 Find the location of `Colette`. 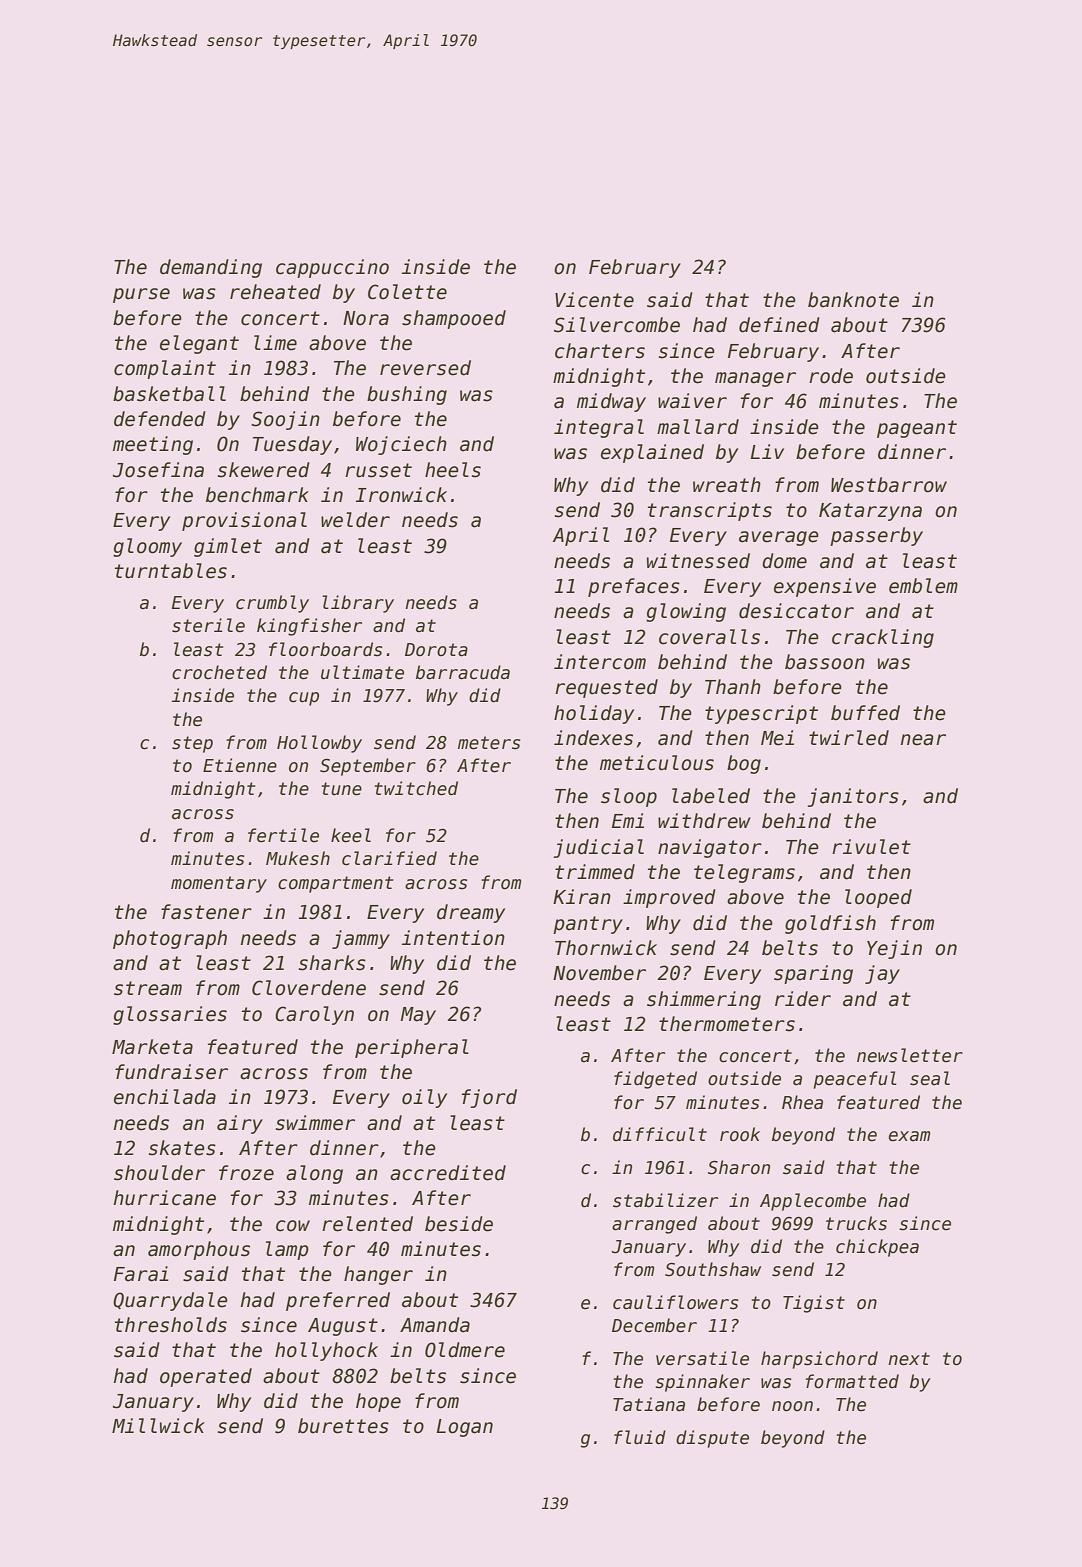

Colette is located at coordinates (407, 292).
